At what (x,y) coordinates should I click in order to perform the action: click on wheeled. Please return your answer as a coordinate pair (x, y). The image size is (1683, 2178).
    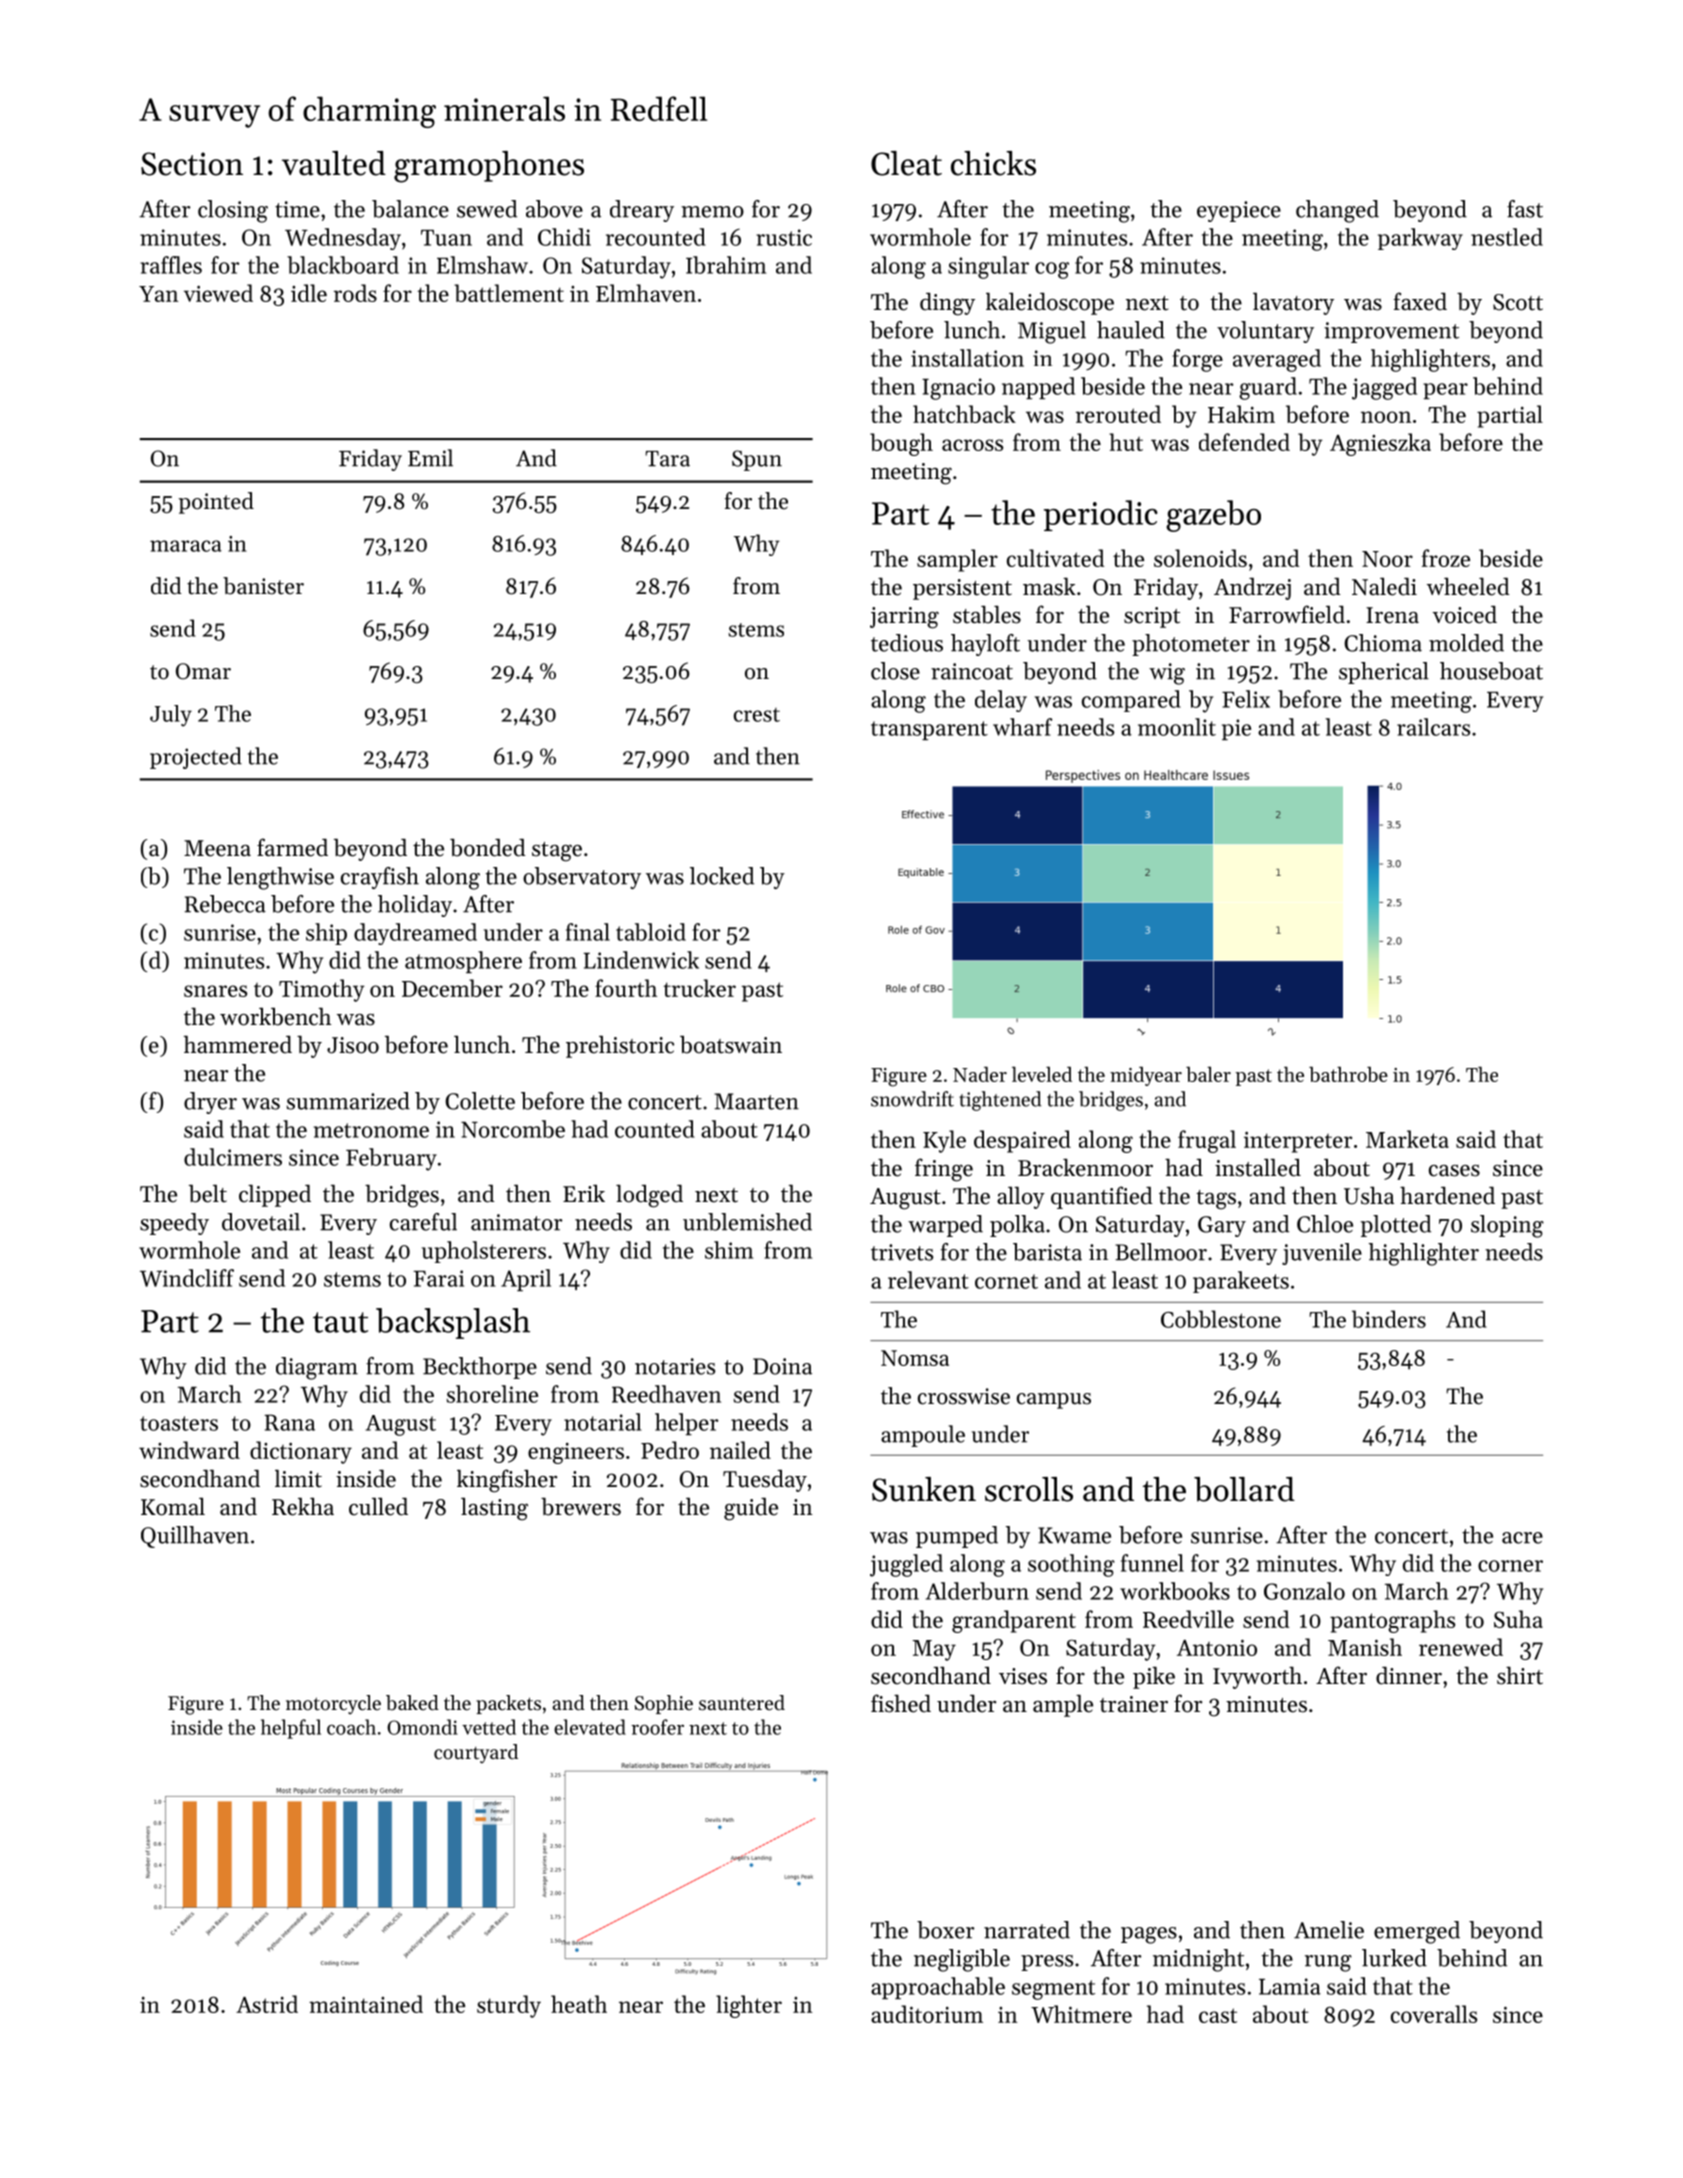
    Looking at the image, I should click on (1468, 586).
